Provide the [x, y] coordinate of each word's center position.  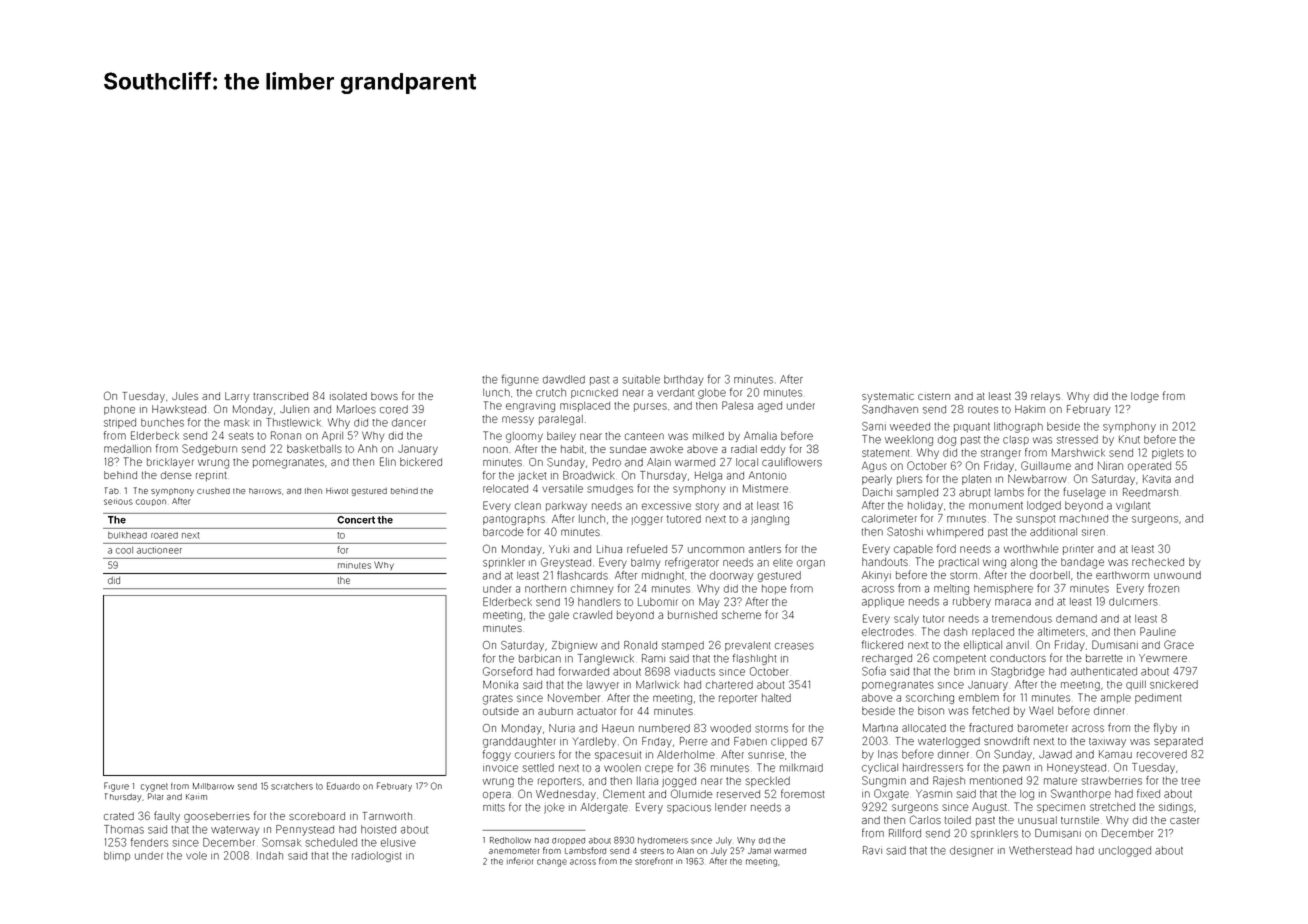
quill [1136, 685]
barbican [540, 658]
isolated [348, 396]
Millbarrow [213, 786]
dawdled [564, 379]
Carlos [925, 819]
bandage [1082, 563]
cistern [934, 396]
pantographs [514, 520]
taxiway [1107, 743]
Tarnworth [387, 816]
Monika [500, 685]
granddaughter [519, 742]
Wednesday [566, 795]
